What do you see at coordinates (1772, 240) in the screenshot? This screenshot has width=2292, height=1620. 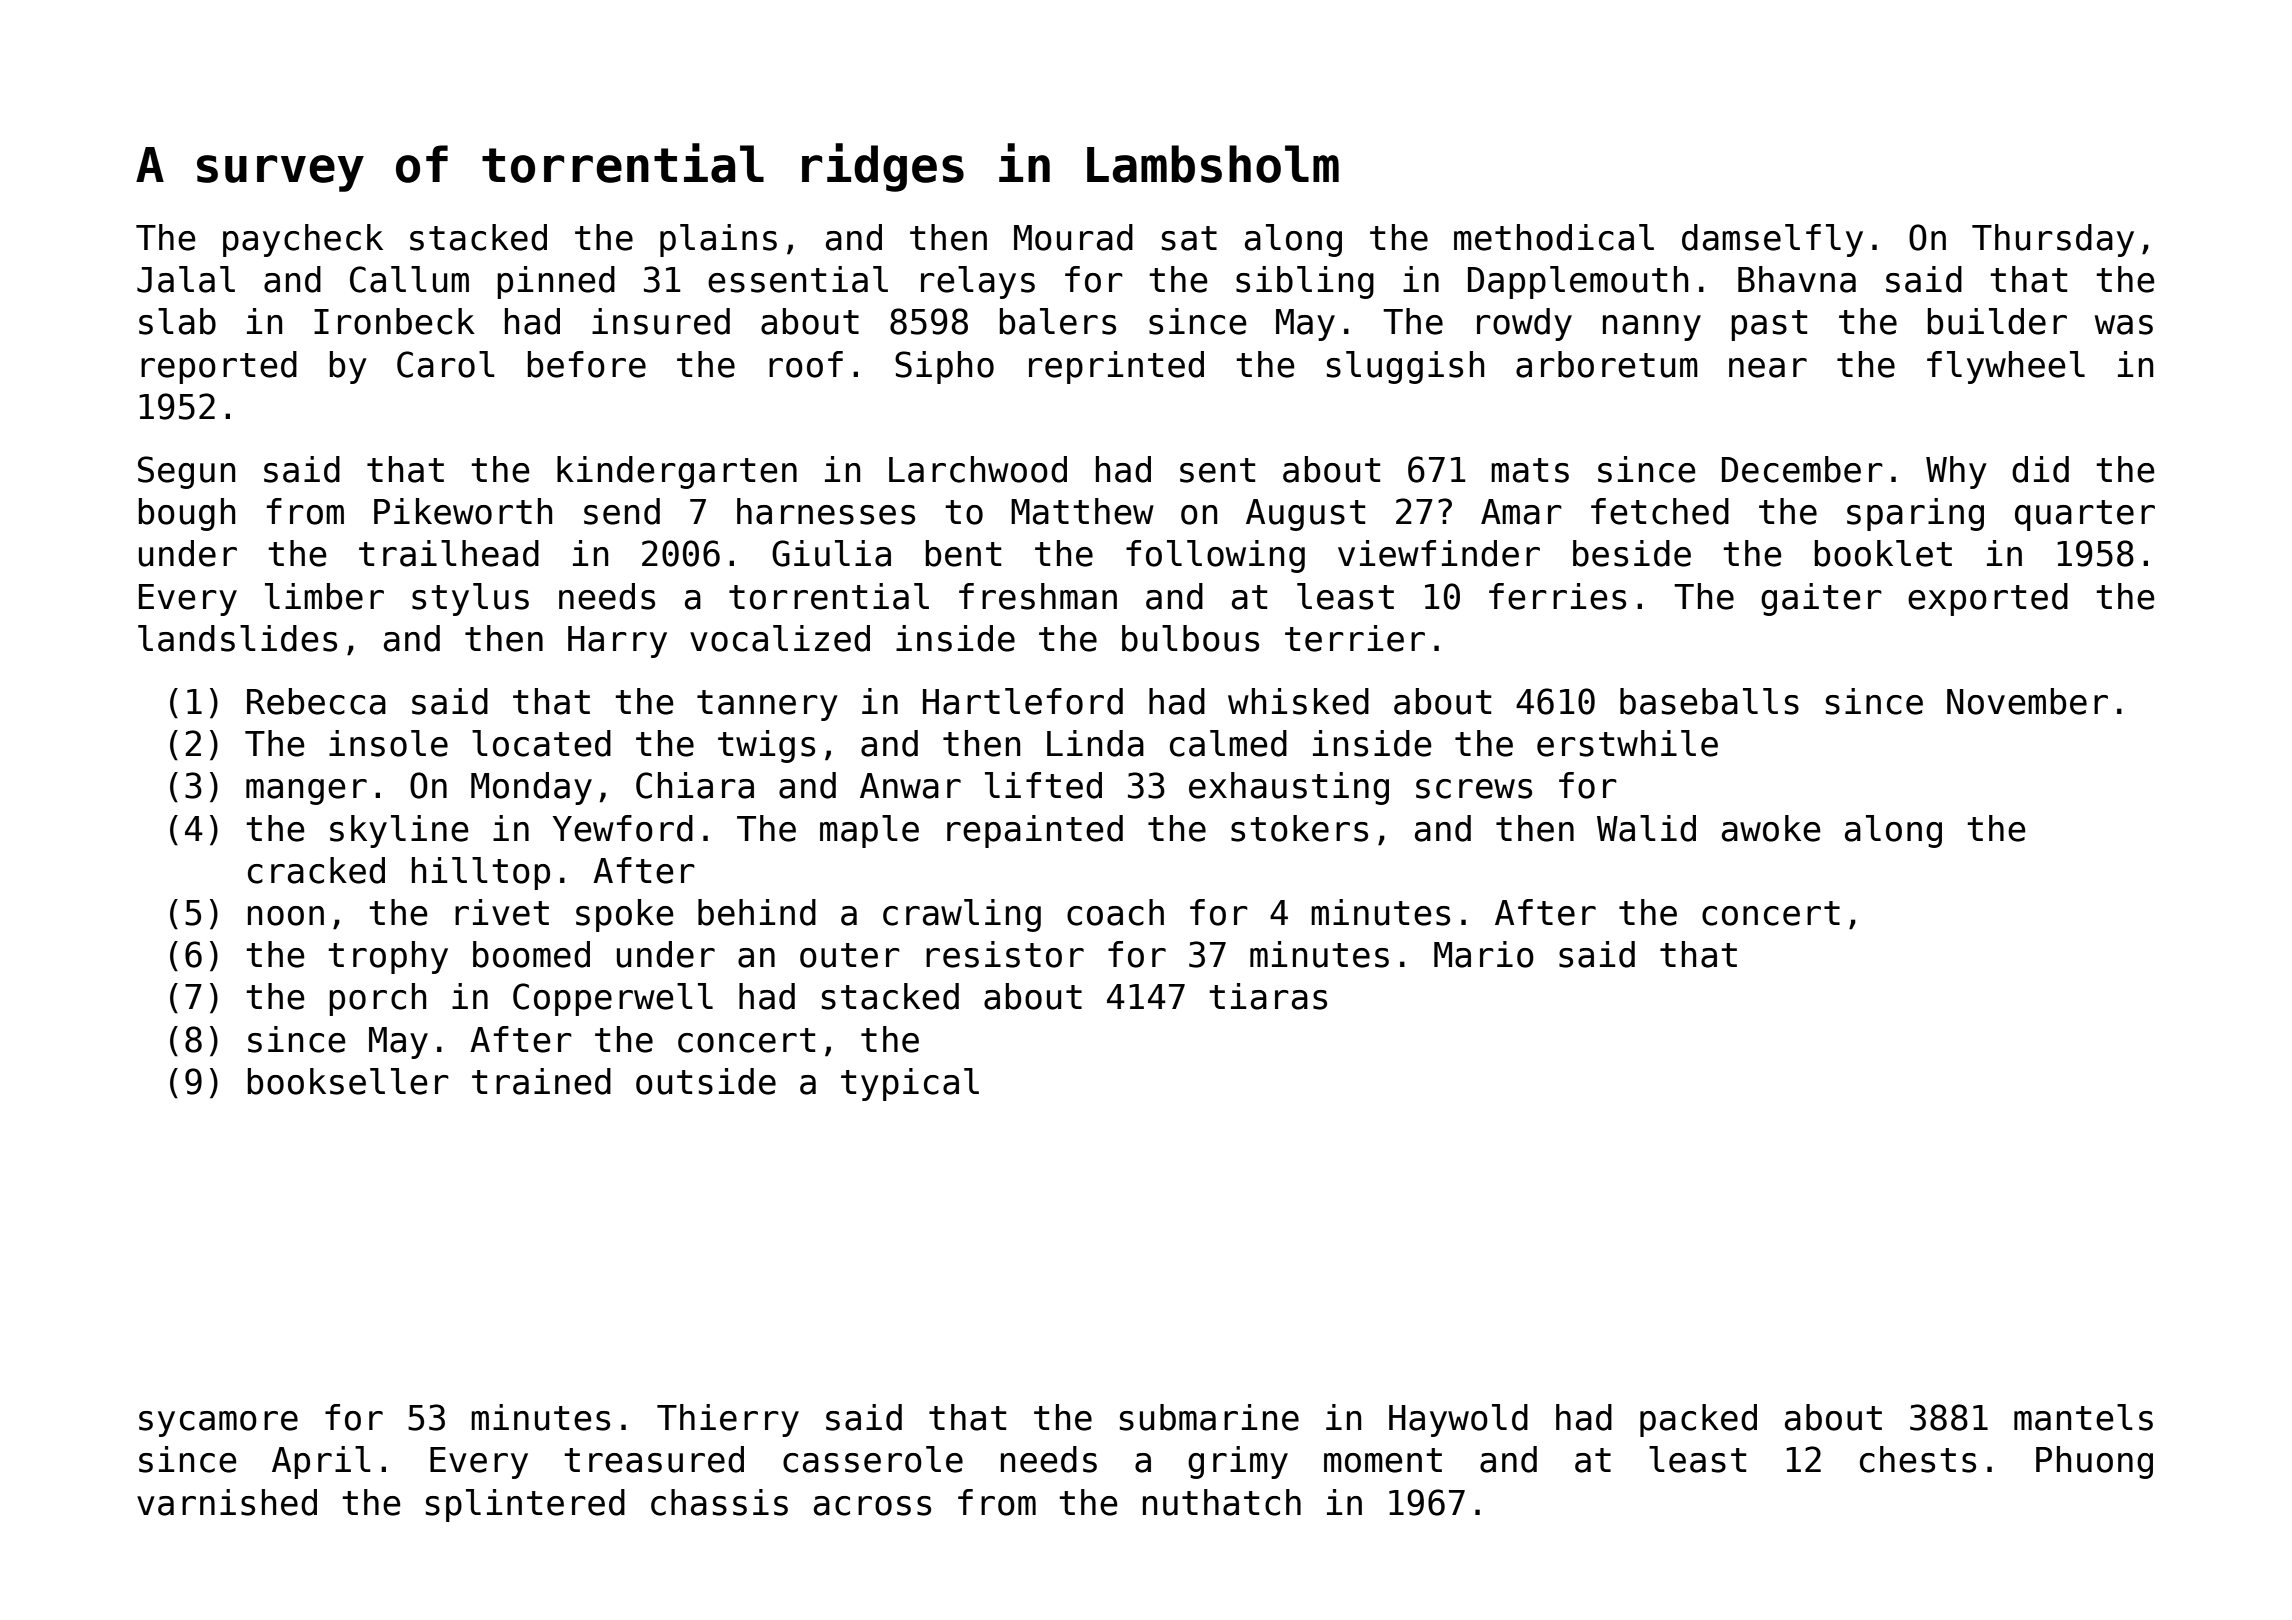 I see `damselfly` at bounding box center [1772, 240].
